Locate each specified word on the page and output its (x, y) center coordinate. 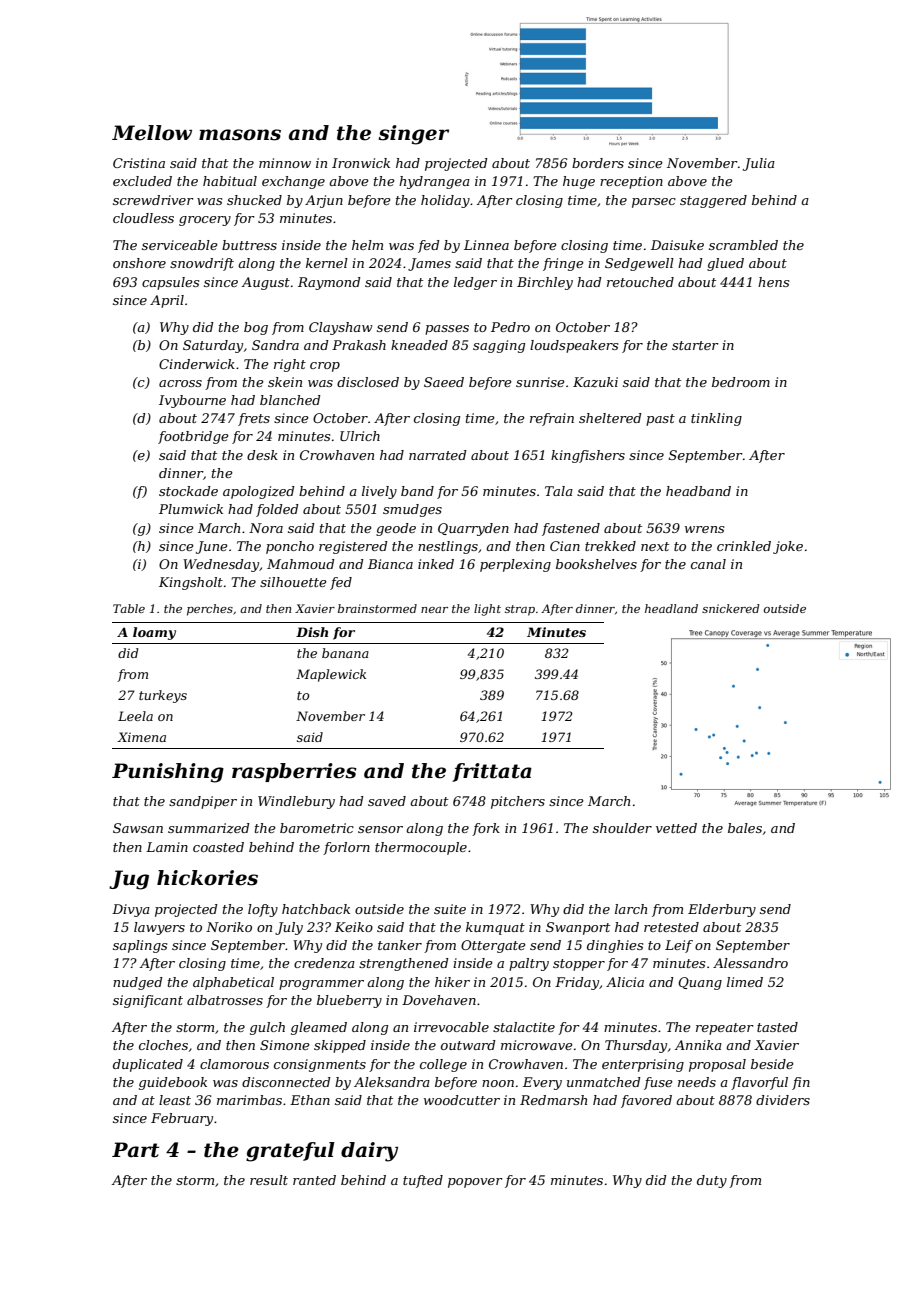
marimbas (249, 1100)
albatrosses (225, 1000)
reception (631, 182)
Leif (679, 946)
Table (129, 608)
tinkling (716, 419)
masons (240, 135)
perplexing (515, 565)
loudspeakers (574, 346)
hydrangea (434, 182)
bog (256, 328)
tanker (400, 945)
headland (671, 608)
